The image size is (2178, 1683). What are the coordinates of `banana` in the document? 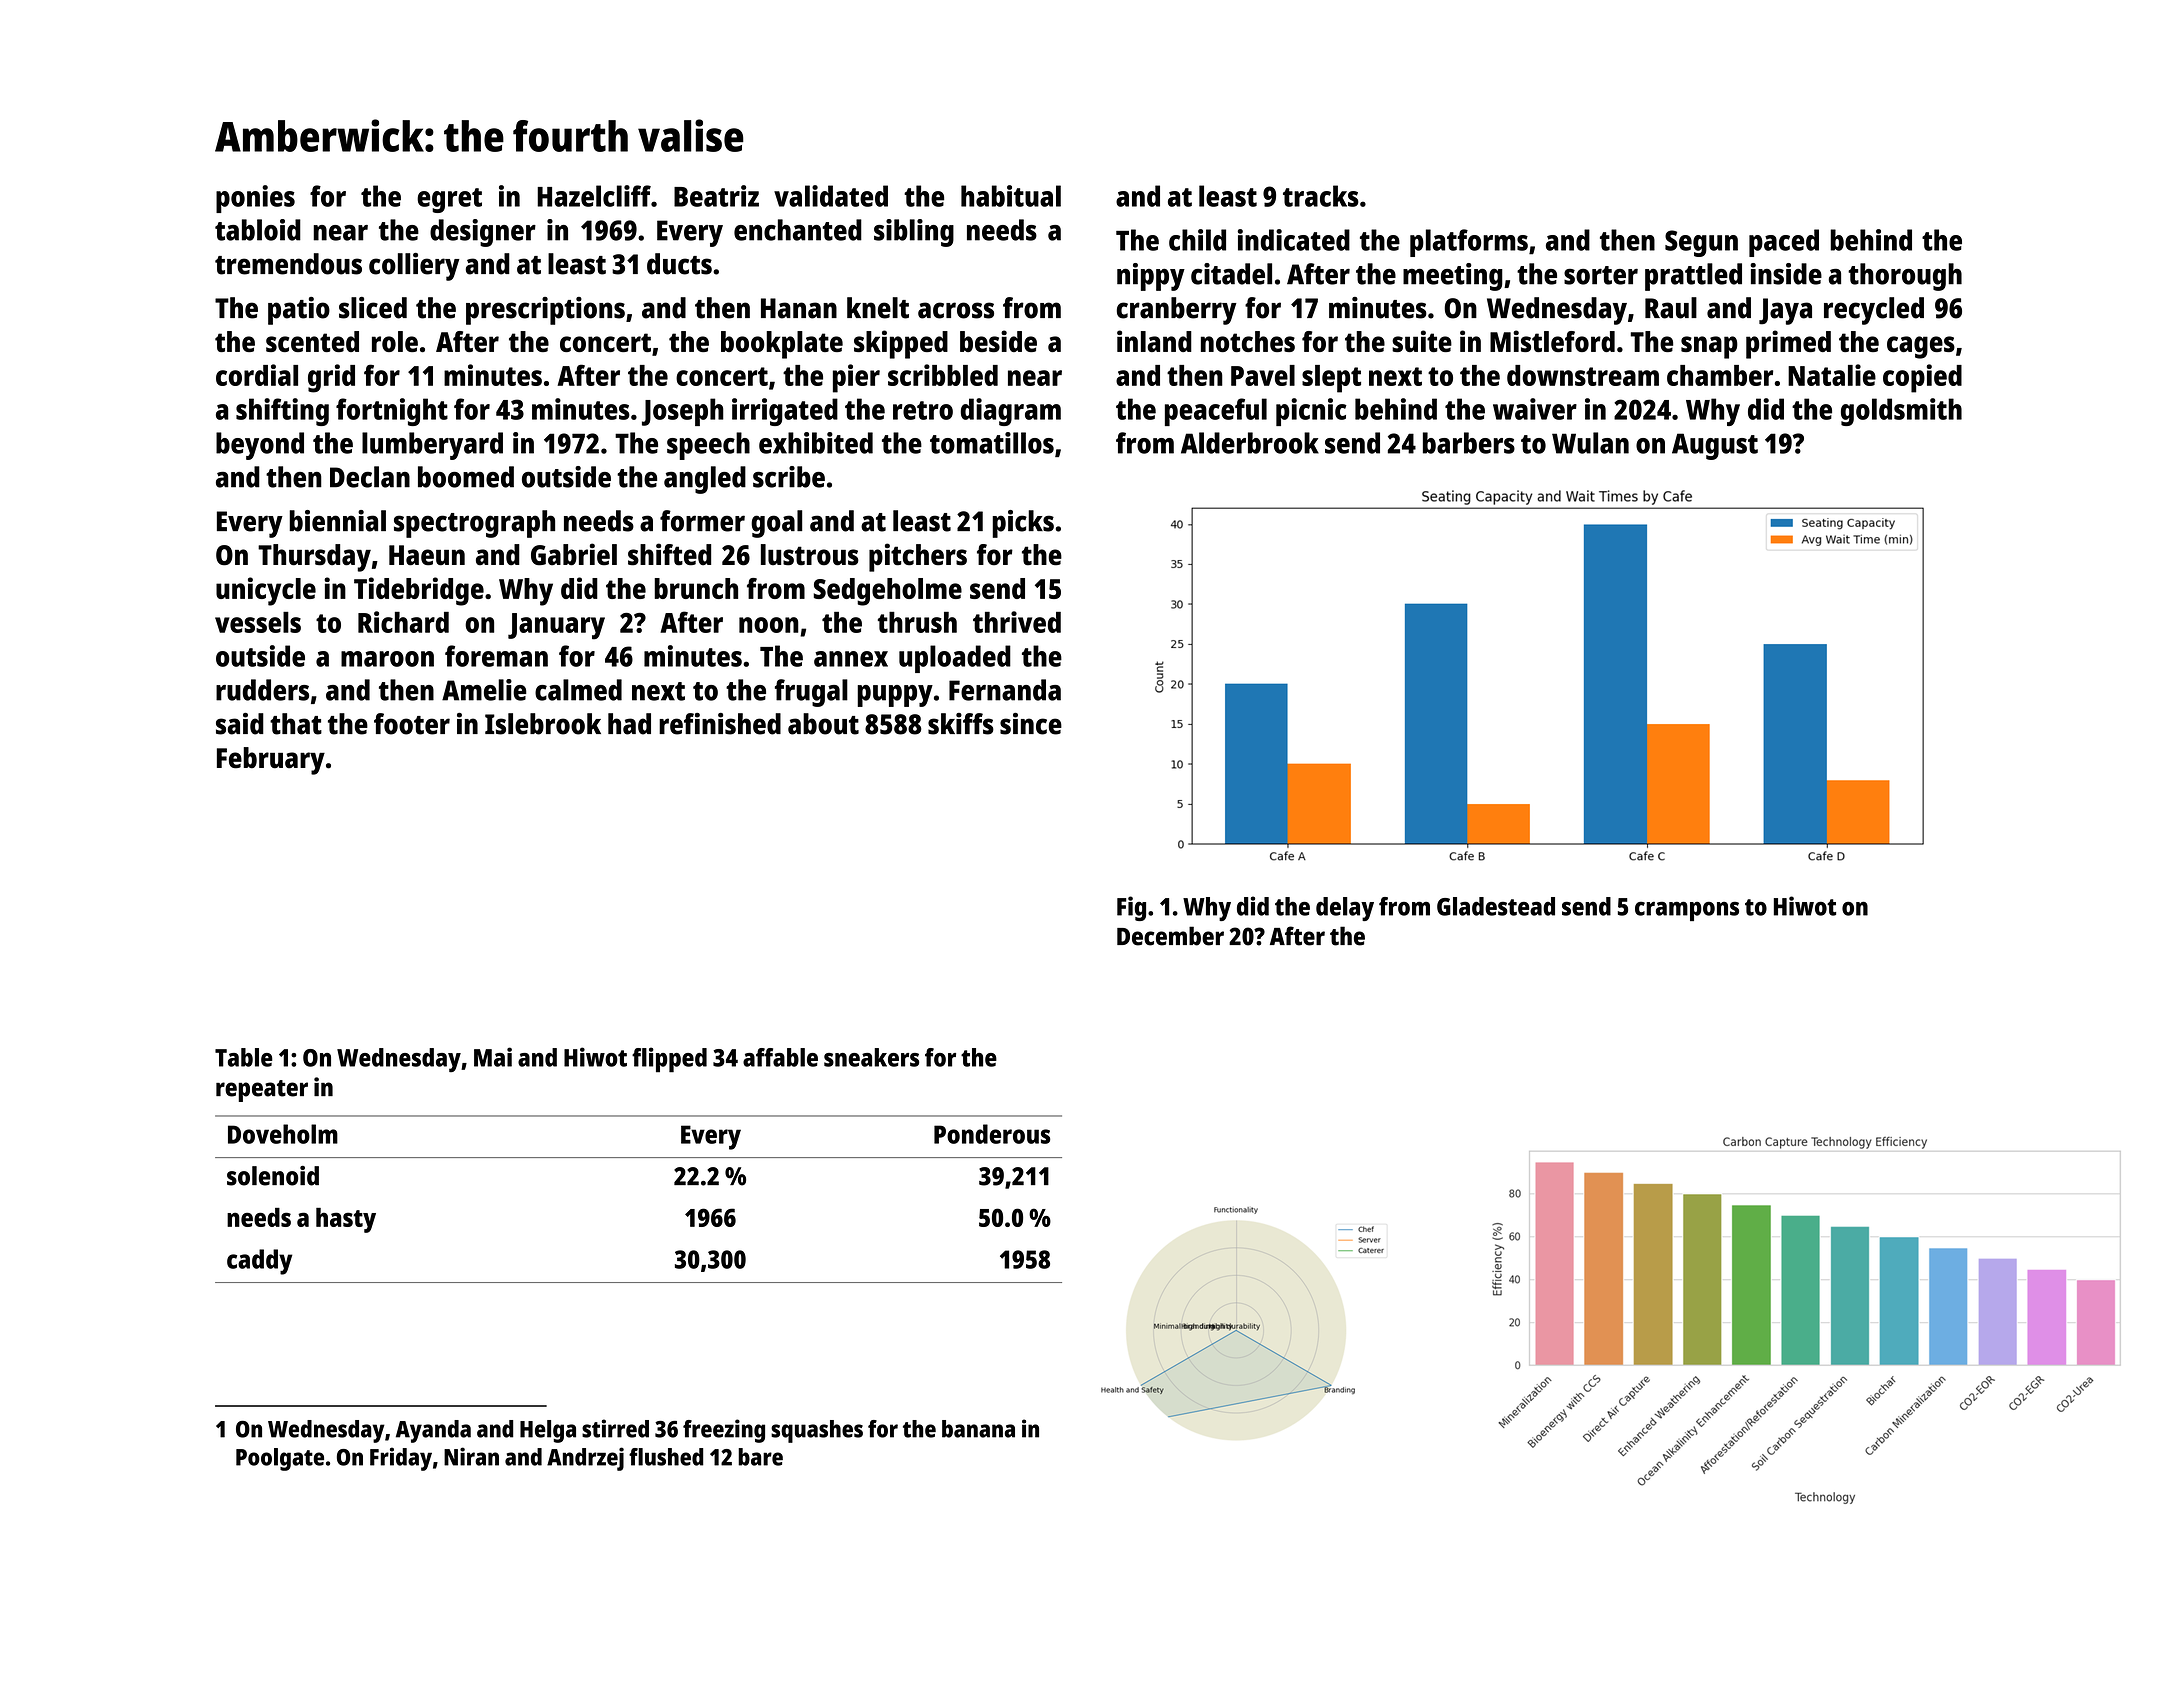 It's located at (978, 1429).
